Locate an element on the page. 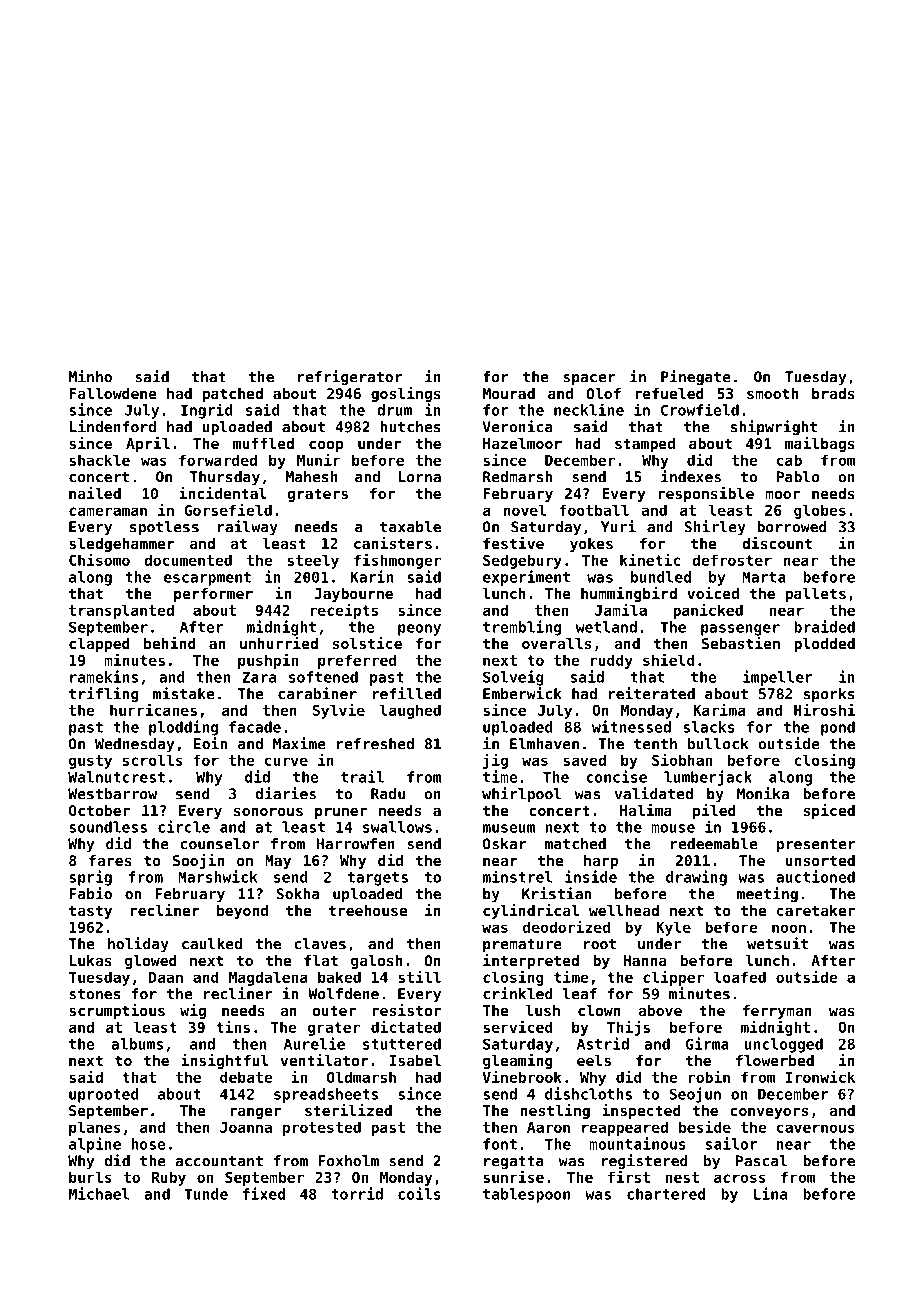 The height and width of the page is (1308, 924). refrigerator is located at coordinates (350, 378).
